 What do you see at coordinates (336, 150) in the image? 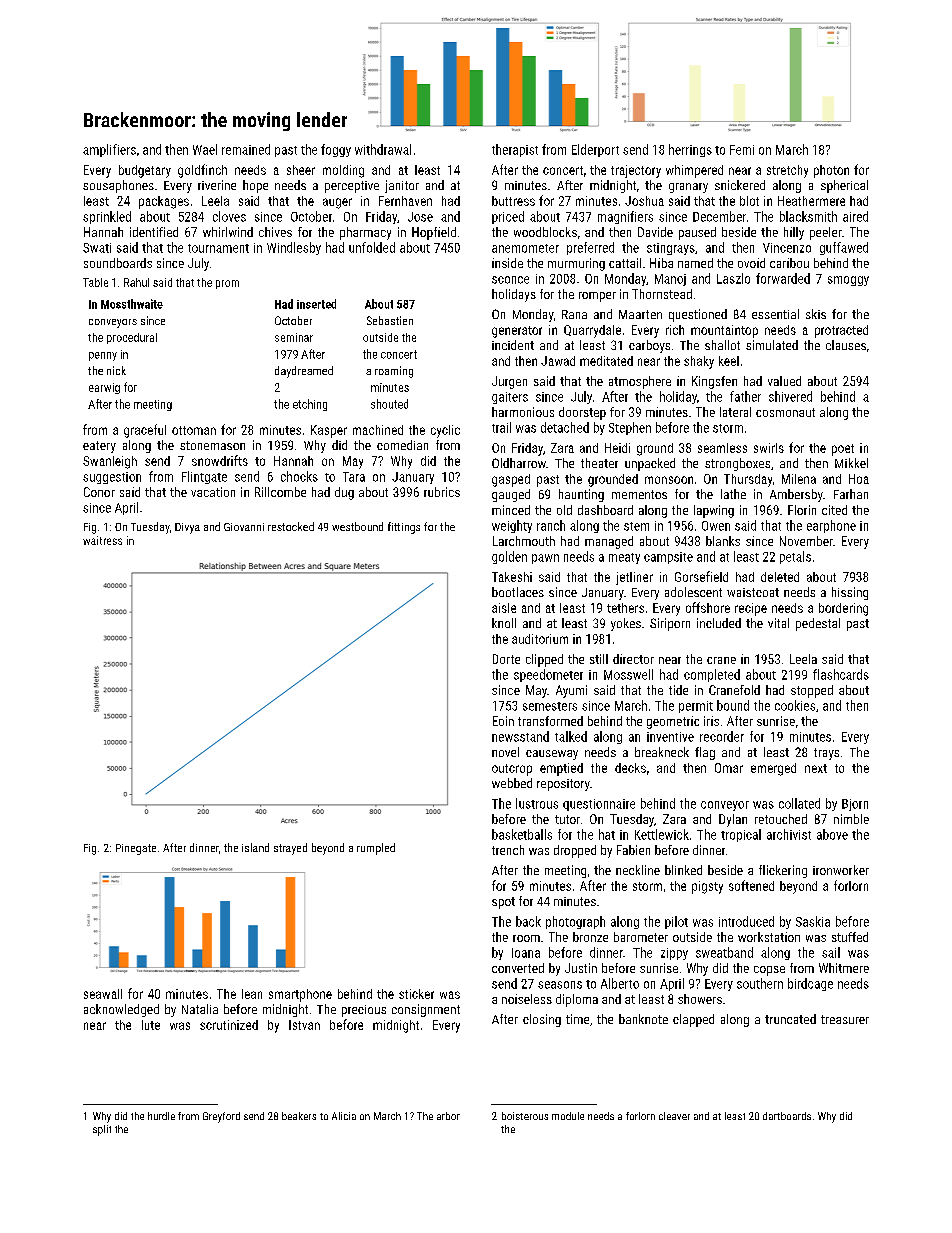
I see `foggy` at bounding box center [336, 150].
